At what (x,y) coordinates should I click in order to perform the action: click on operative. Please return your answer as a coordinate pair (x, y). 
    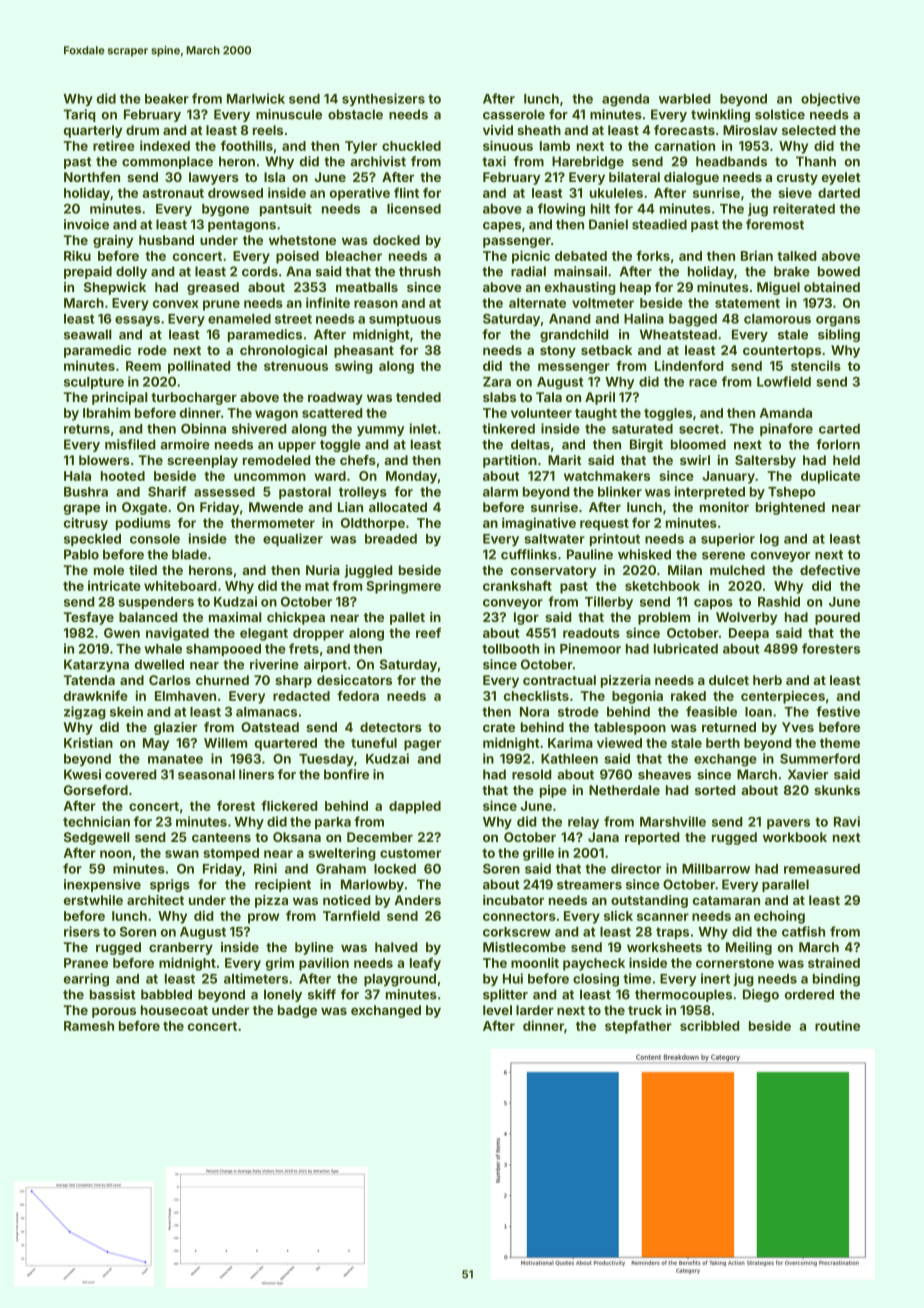
    Looking at the image, I should click on (360, 194).
